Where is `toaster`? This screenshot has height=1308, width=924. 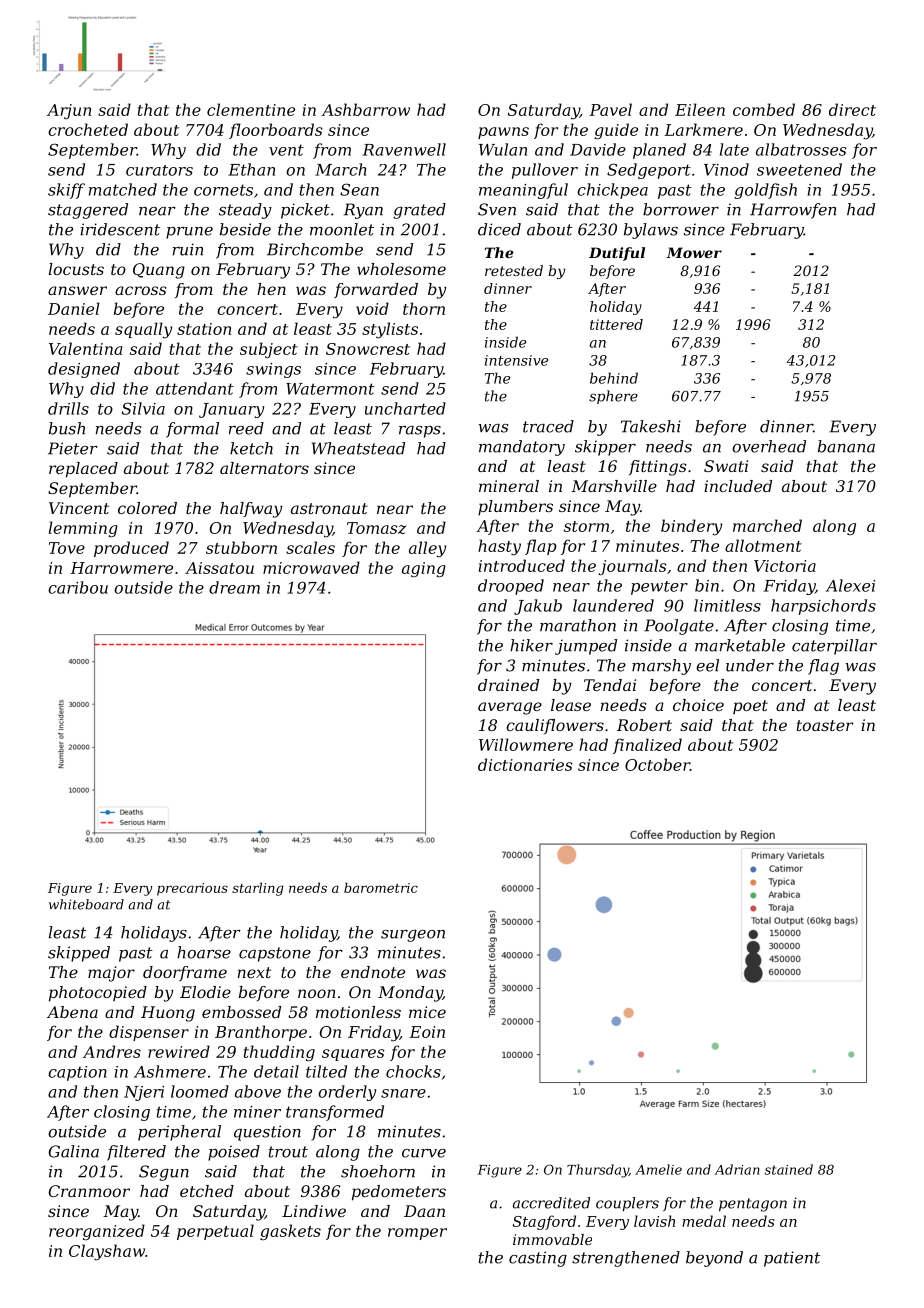 toaster is located at coordinates (825, 725).
